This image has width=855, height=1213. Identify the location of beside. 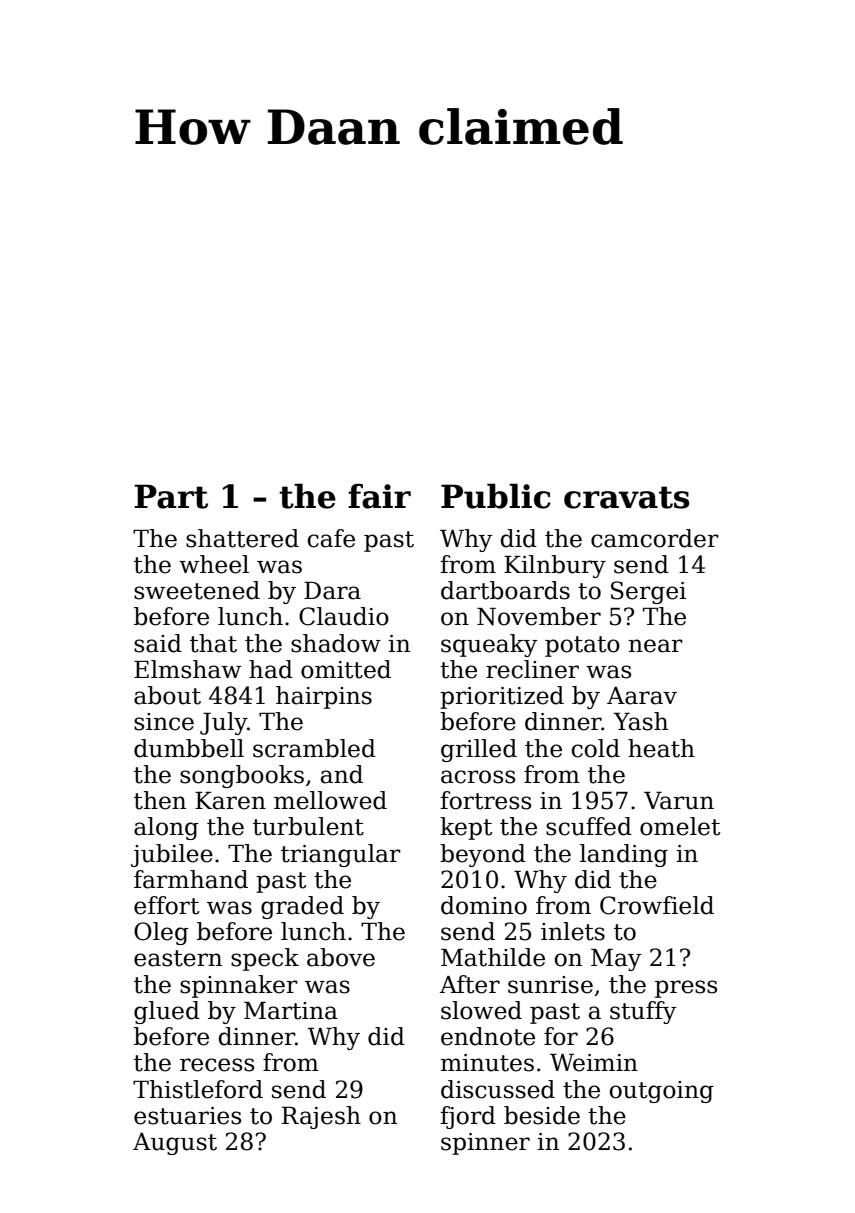
(542, 1115).
